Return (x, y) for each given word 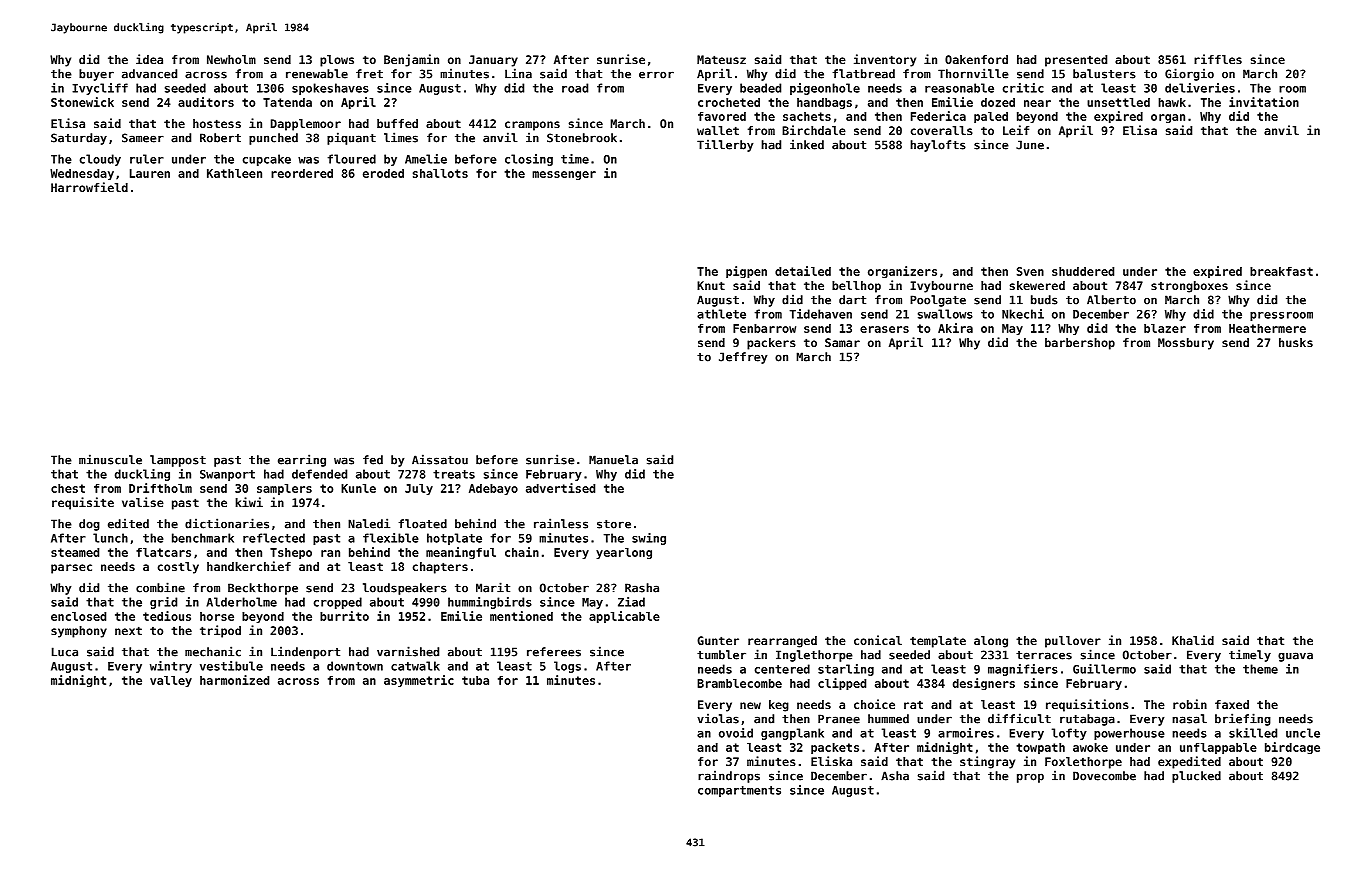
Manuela (613, 460)
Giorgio (1189, 74)
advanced (149, 74)
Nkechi (1023, 314)
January (493, 61)
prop (1030, 778)
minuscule (110, 459)
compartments (739, 791)
